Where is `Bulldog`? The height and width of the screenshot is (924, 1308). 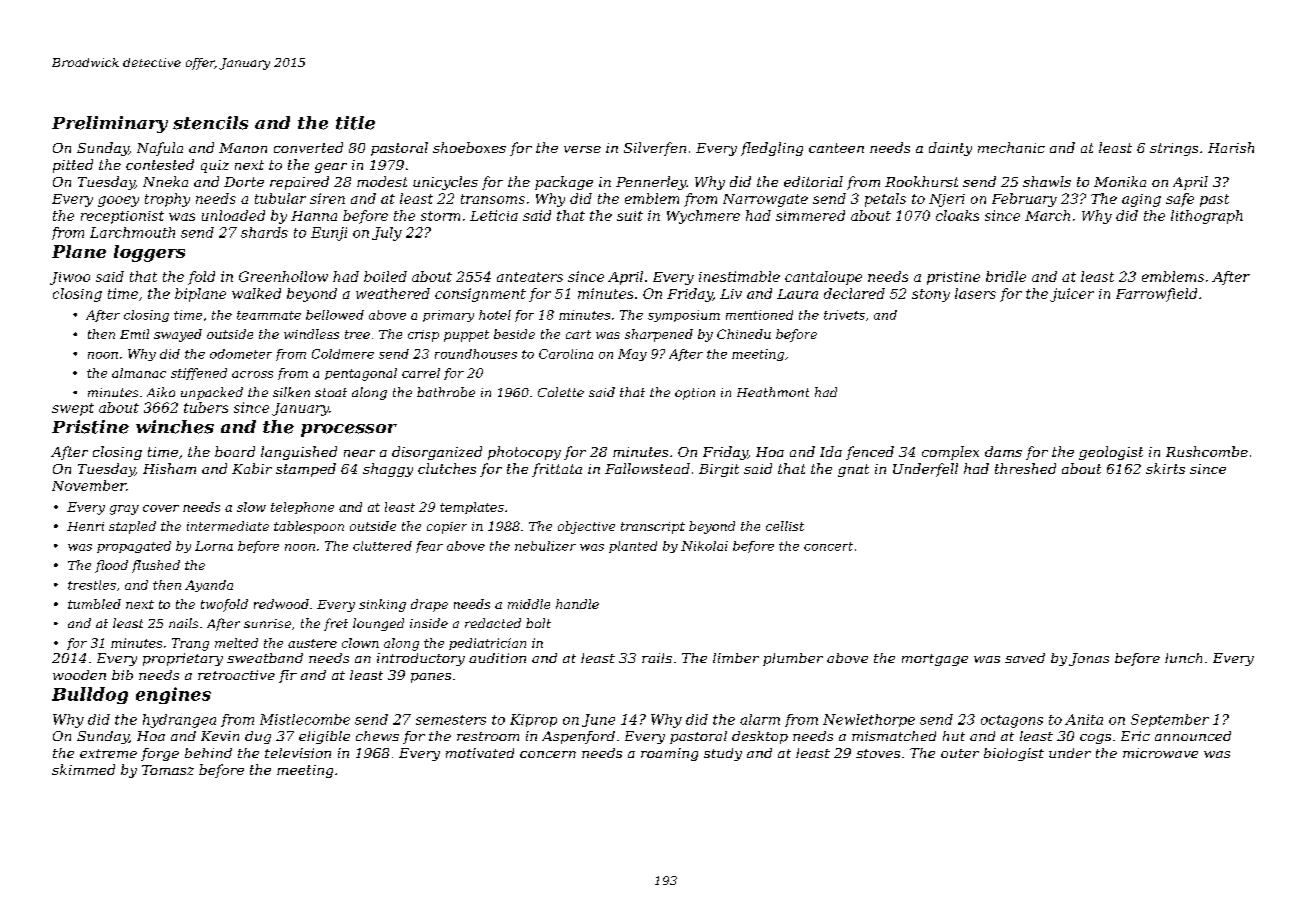
Bulldog is located at coordinates (90, 695).
